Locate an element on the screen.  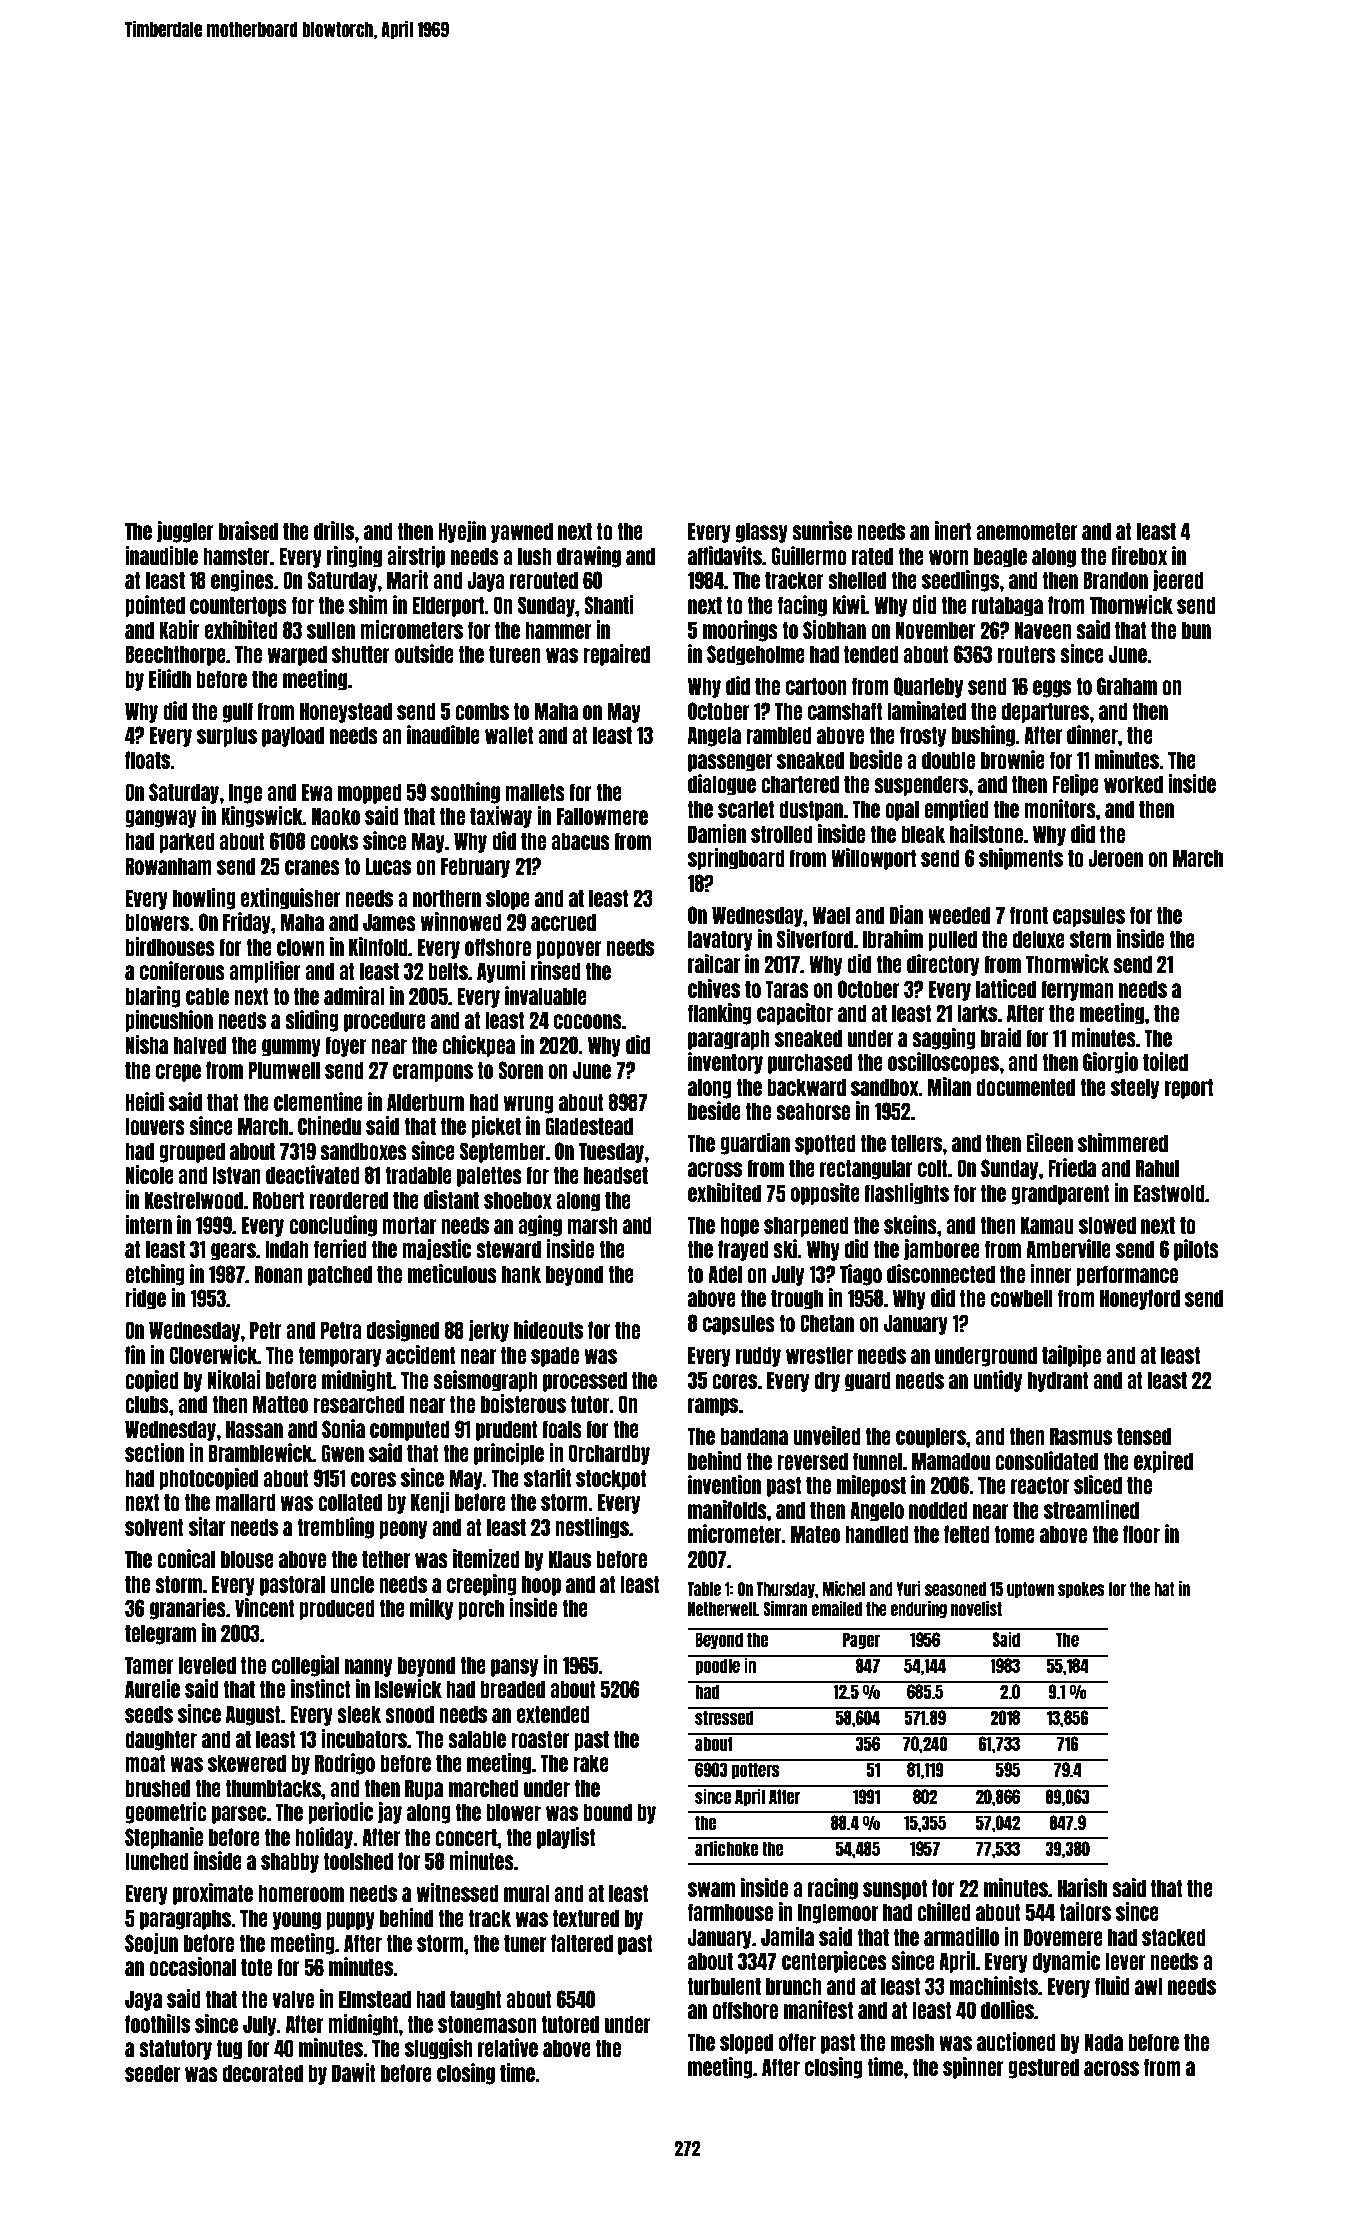
Plumwell is located at coordinates (284, 1070).
